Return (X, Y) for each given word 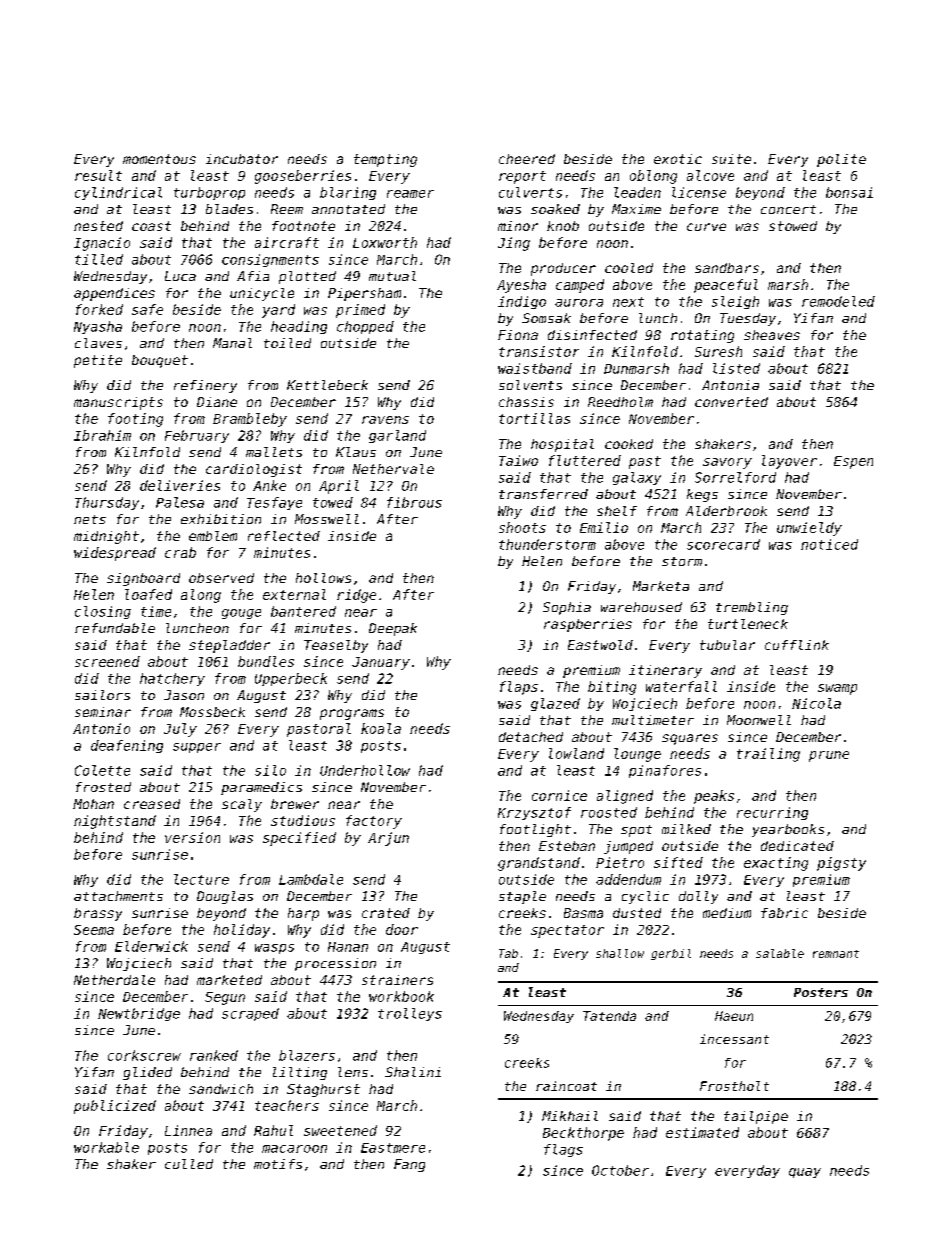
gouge (241, 614)
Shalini (413, 1072)
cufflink (797, 645)
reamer (410, 194)
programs (352, 714)
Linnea (188, 1130)
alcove (710, 175)
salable (780, 953)
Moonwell (759, 720)
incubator (242, 159)
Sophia (567, 608)
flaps (519, 688)
